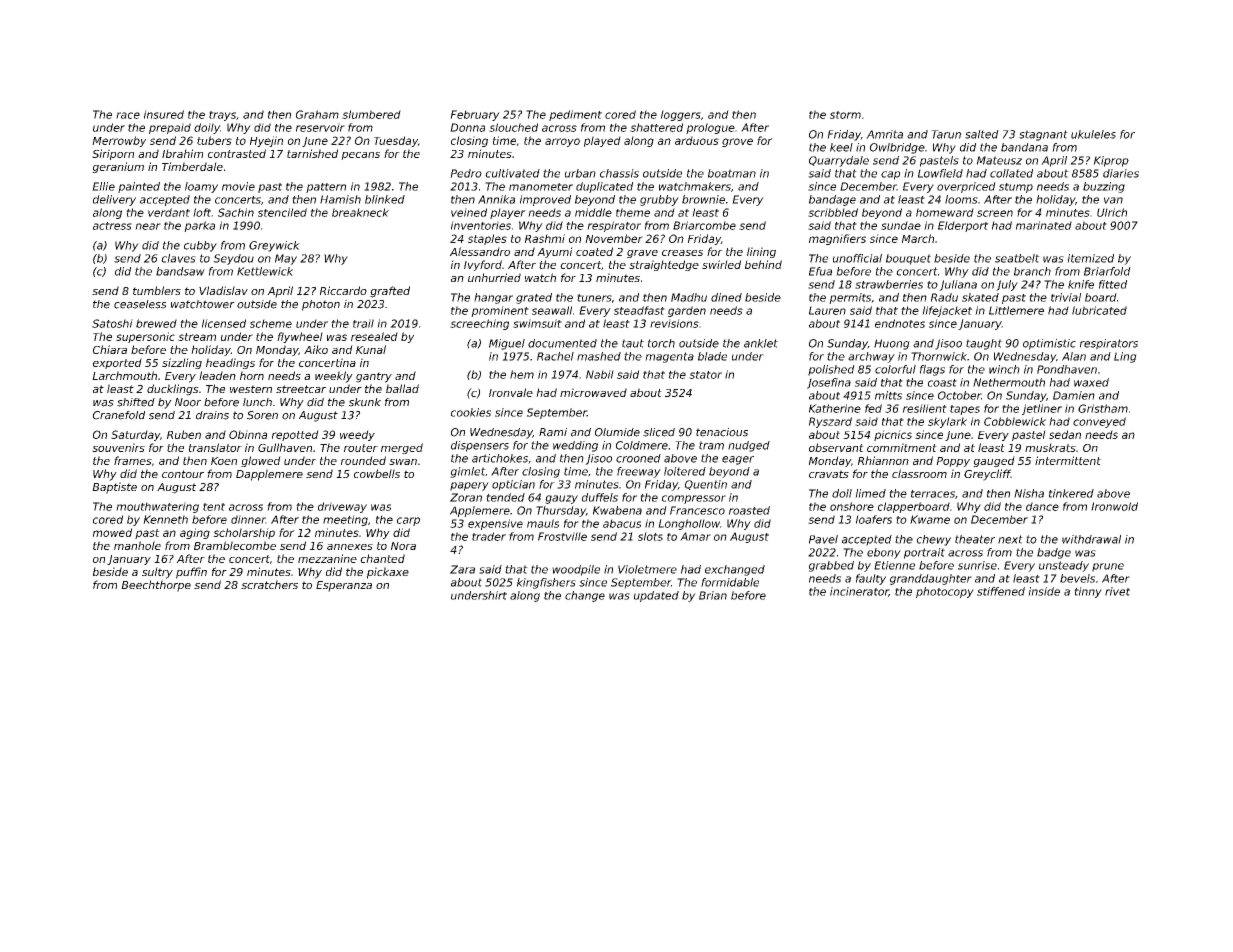  What do you see at coordinates (140, 304) in the image?
I see `ceaseless` at bounding box center [140, 304].
